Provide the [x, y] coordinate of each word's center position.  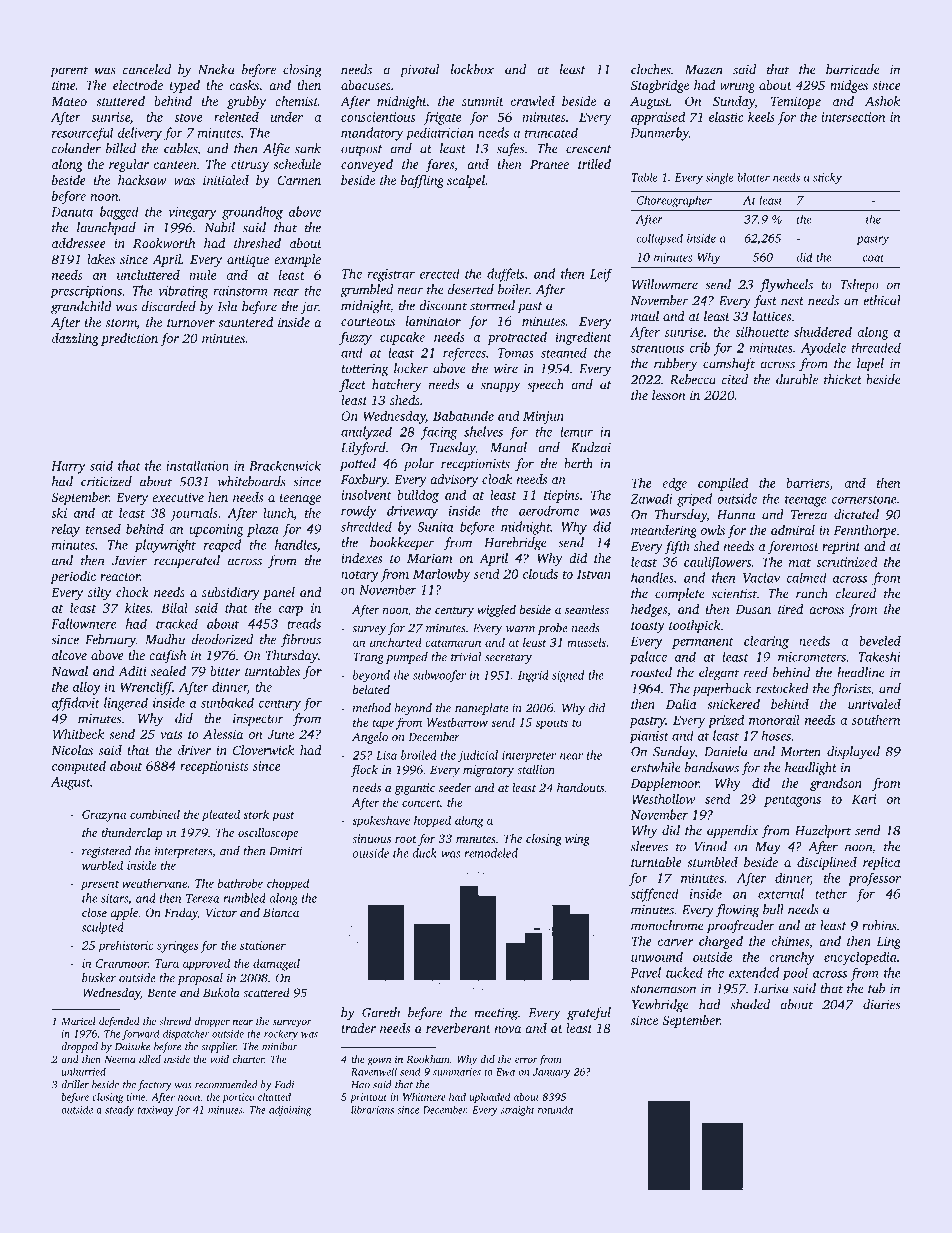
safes [510, 150]
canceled [147, 69]
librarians [372, 1109]
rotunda [555, 1109]
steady [119, 1110]
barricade [853, 69]
